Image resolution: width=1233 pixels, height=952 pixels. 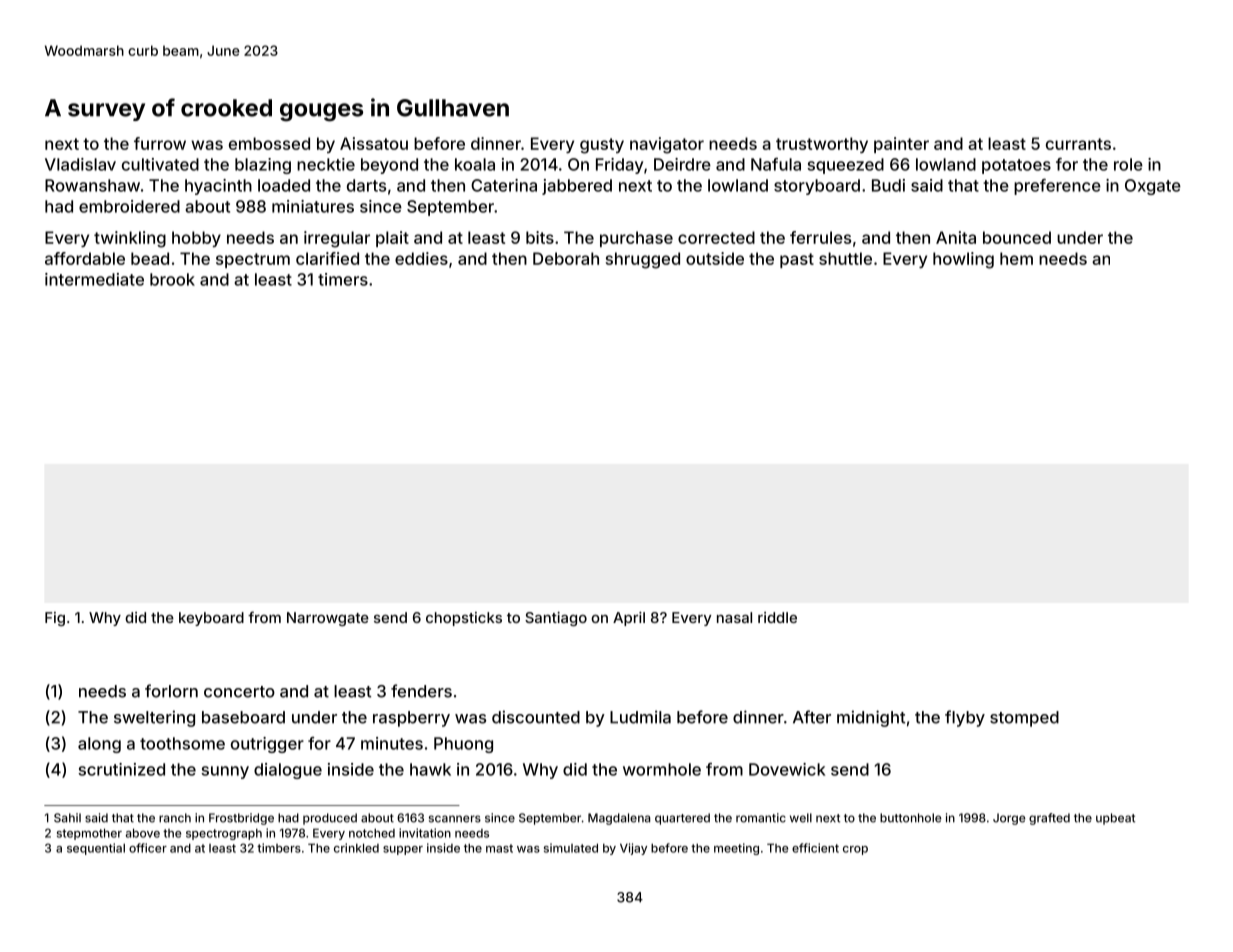 I want to click on toothsome, so click(x=182, y=743).
